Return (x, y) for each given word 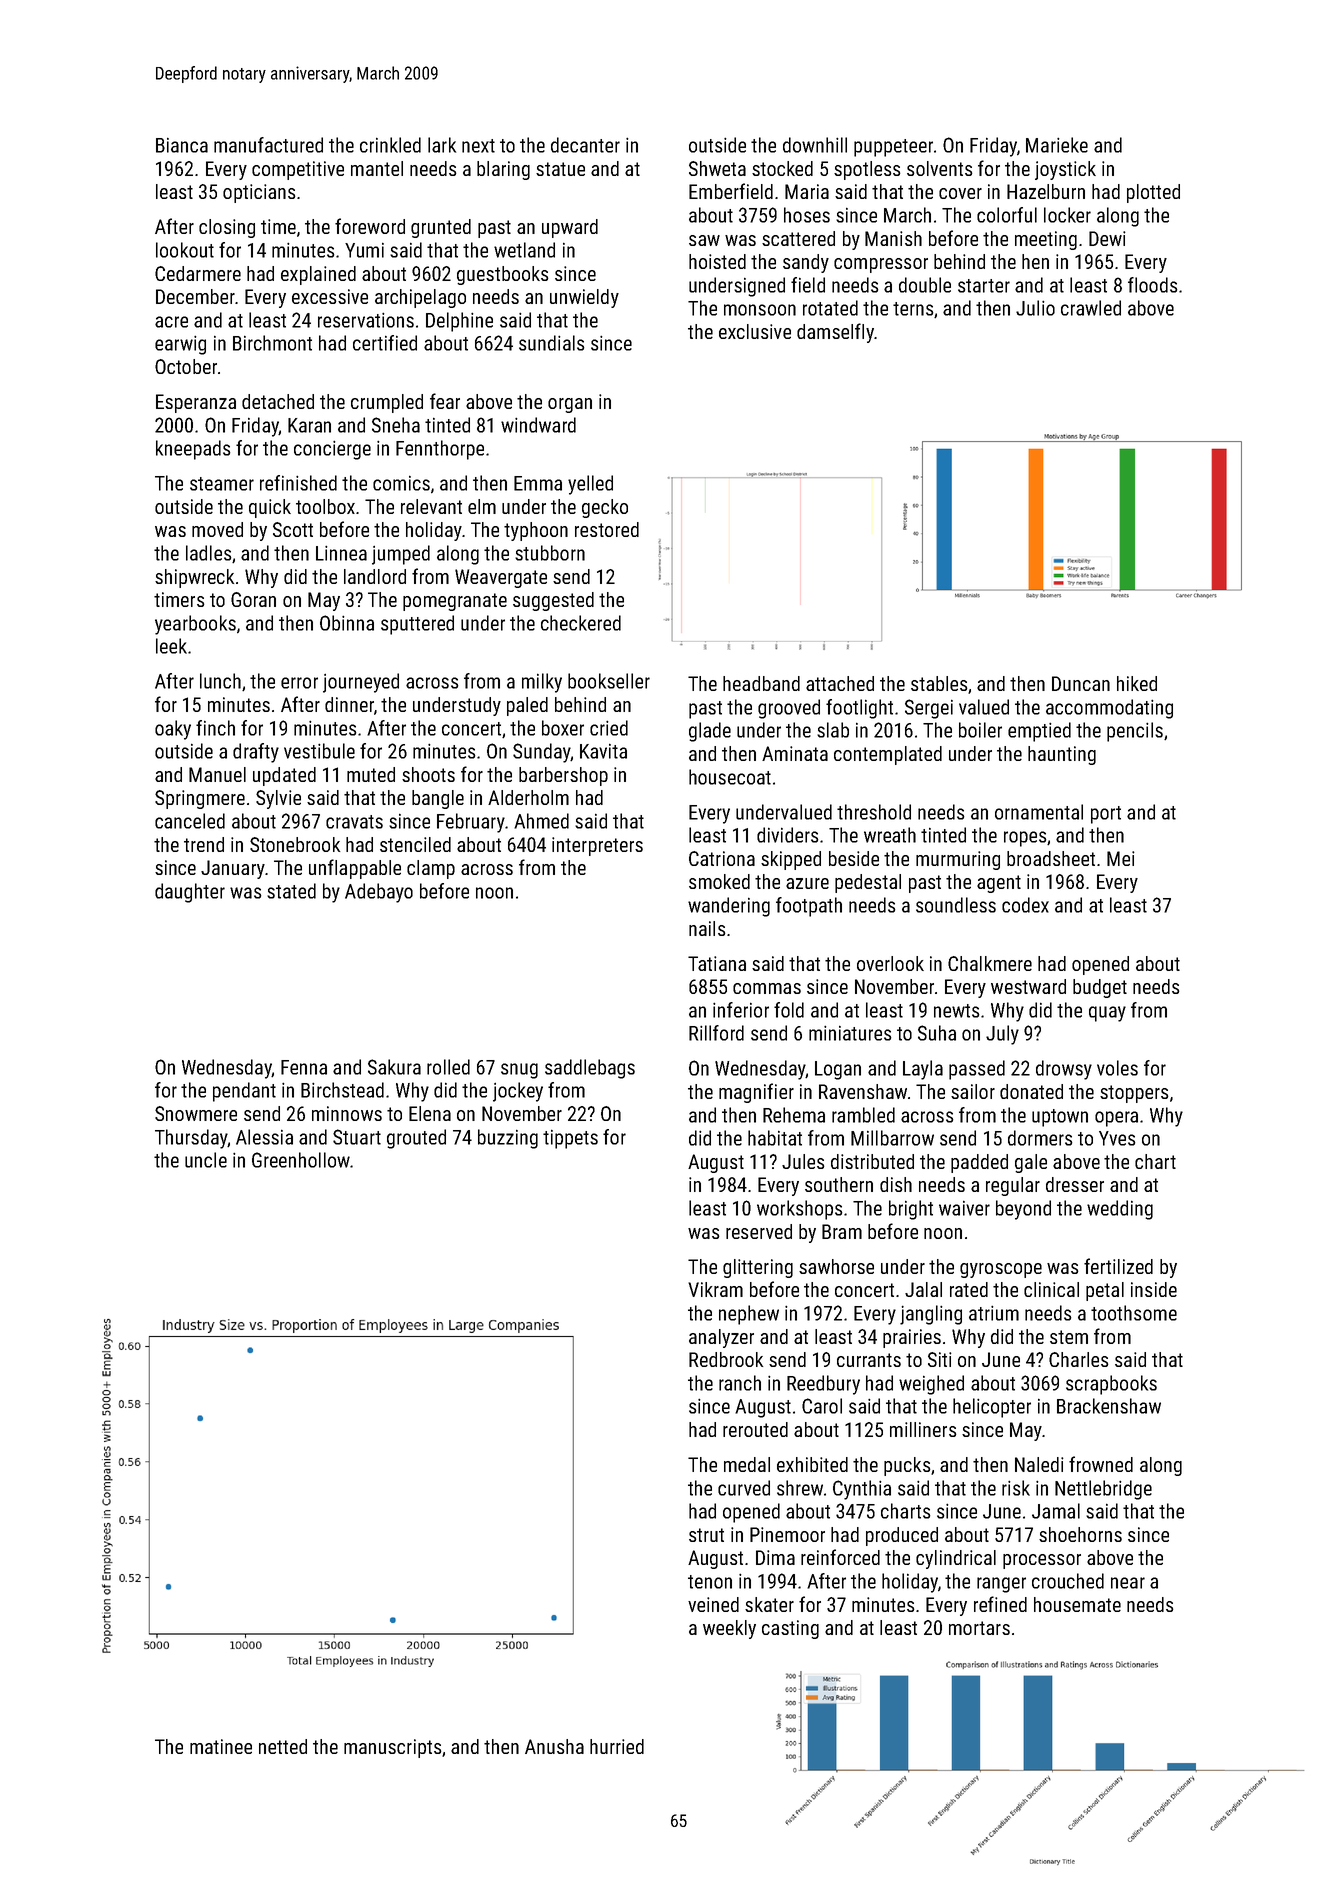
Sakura (394, 1067)
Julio (1035, 308)
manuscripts (392, 1748)
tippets (570, 1139)
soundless (956, 905)
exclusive (755, 331)
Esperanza (196, 403)
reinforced (840, 1557)
